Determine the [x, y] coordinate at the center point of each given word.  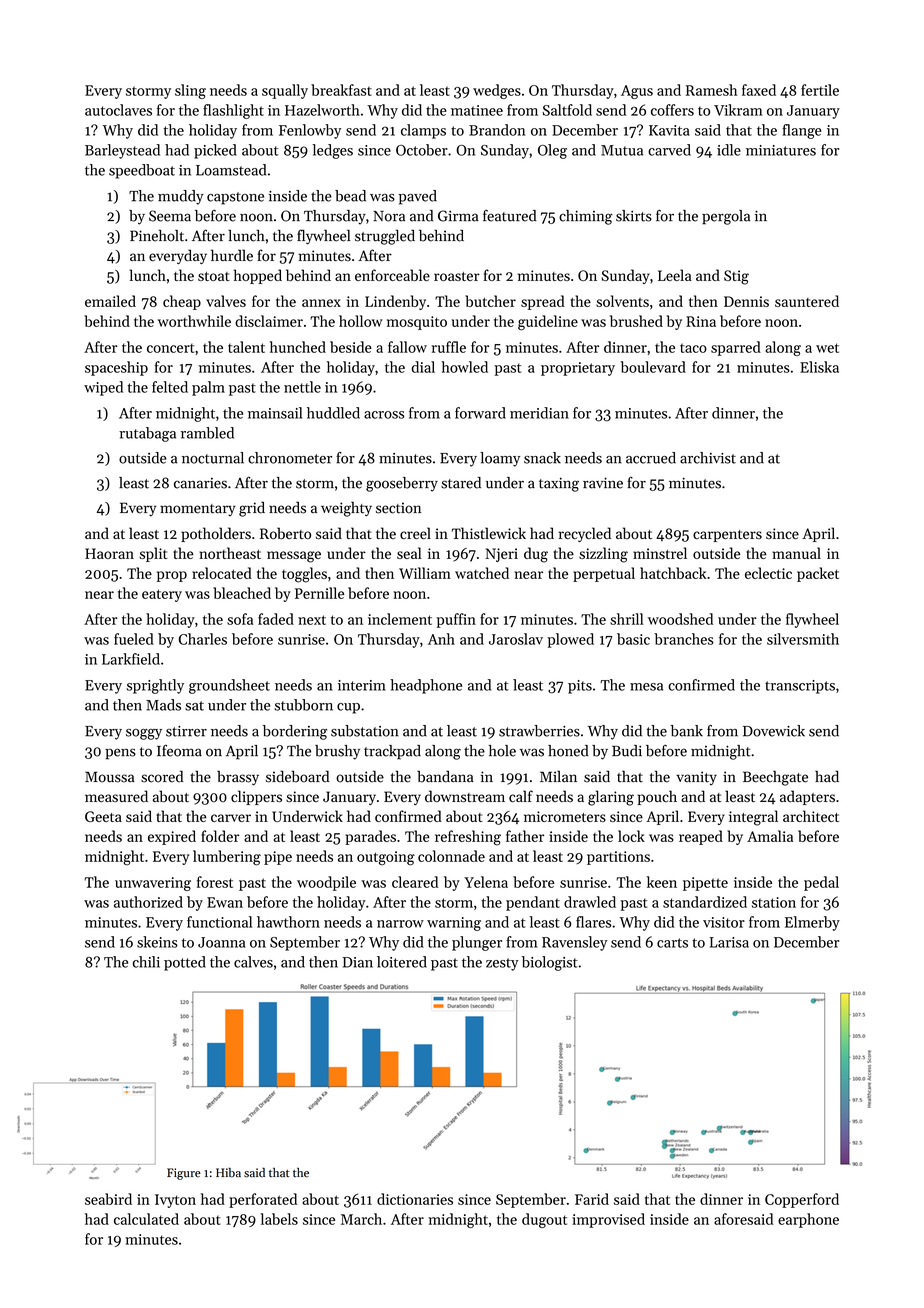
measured [116, 796]
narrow [400, 924]
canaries [200, 483]
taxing [559, 484]
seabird [108, 1199]
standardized [705, 902]
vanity [696, 778]
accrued [651, 458]
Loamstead [231, 170]
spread [543, 302]
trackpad [392, 752]
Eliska [819, 367]
